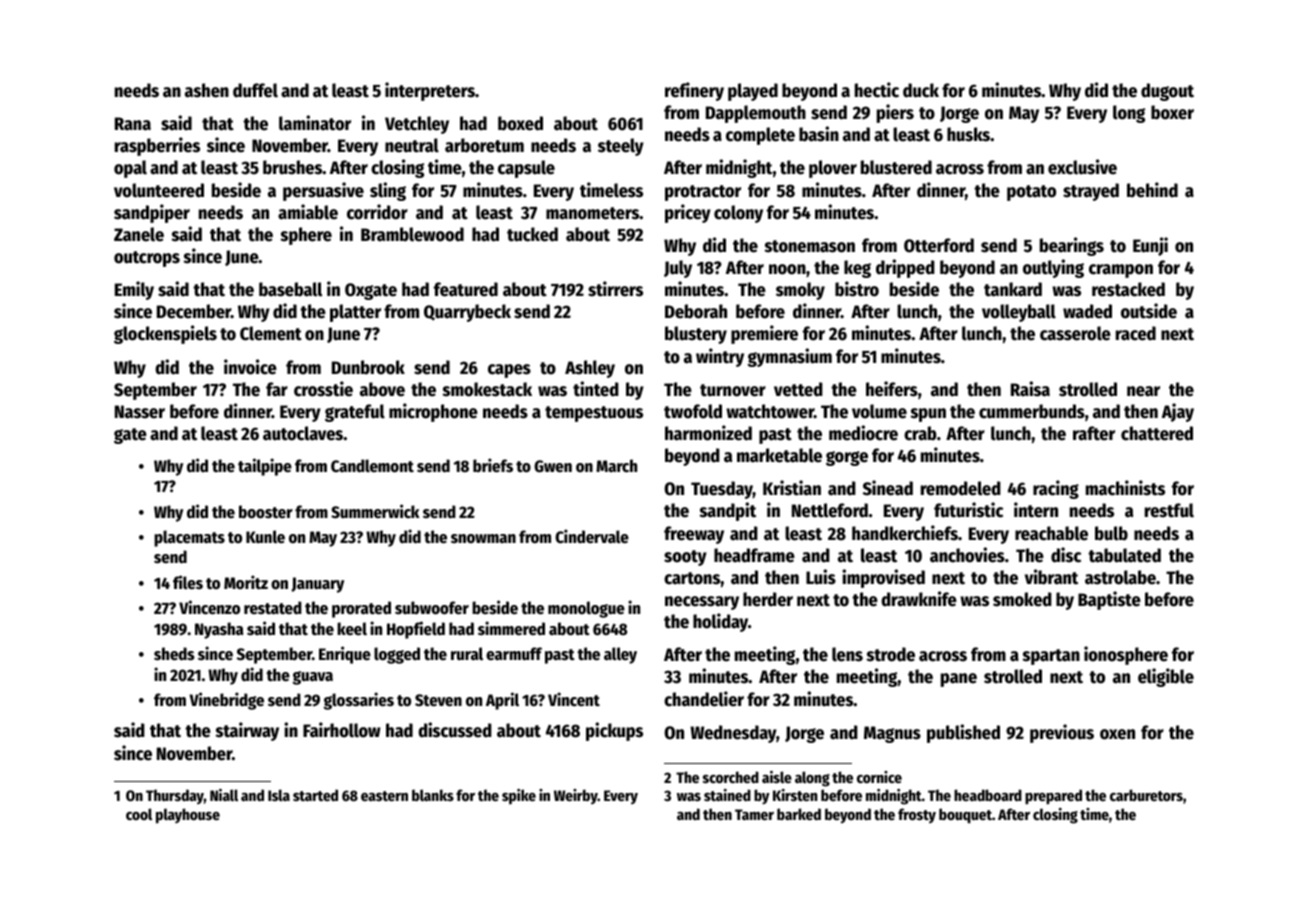  Describe the element at coordinates (315, 795) in the screenshot. I see `started` at that location.
